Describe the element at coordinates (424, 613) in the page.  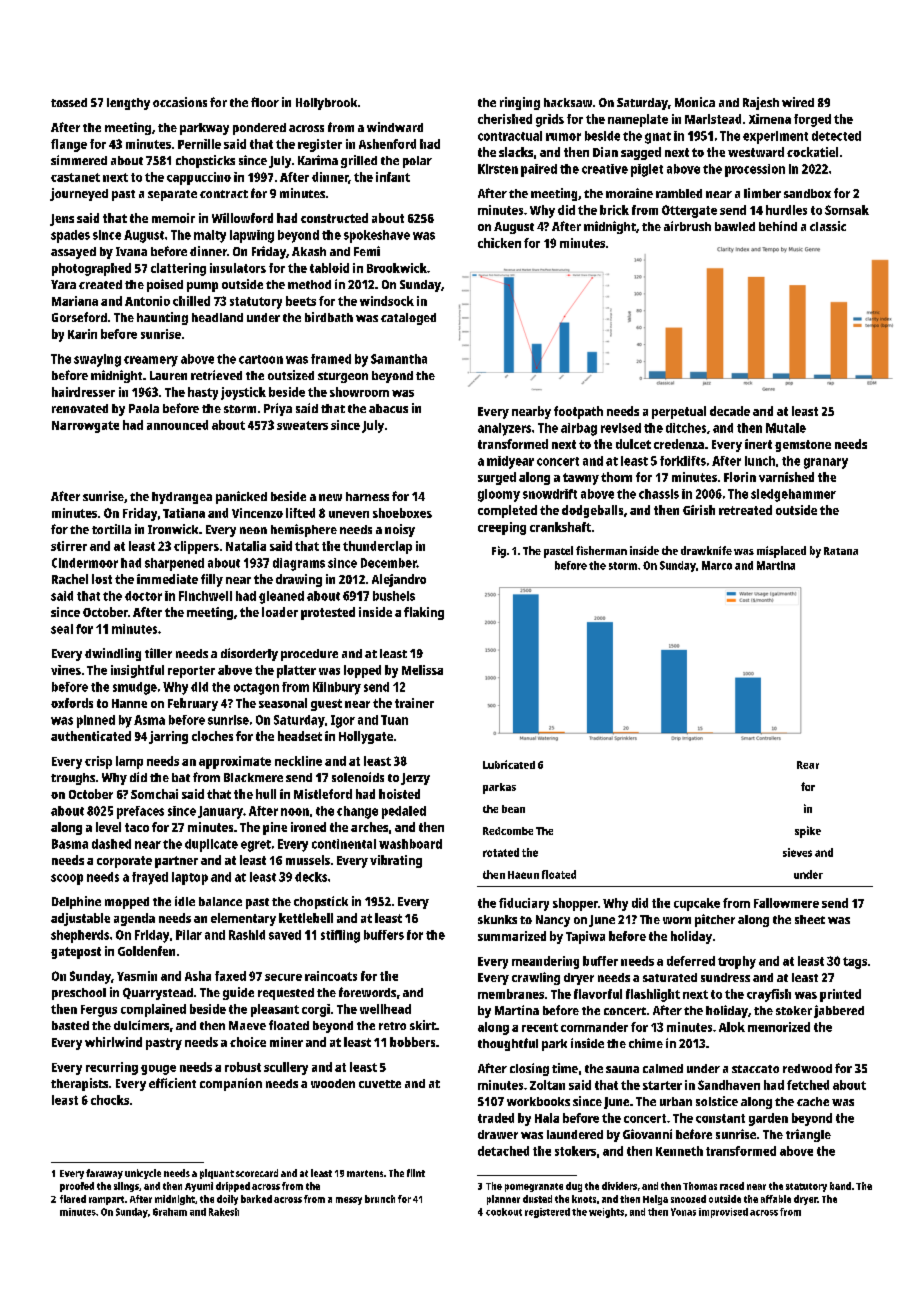
I see `flaking` at that location.
